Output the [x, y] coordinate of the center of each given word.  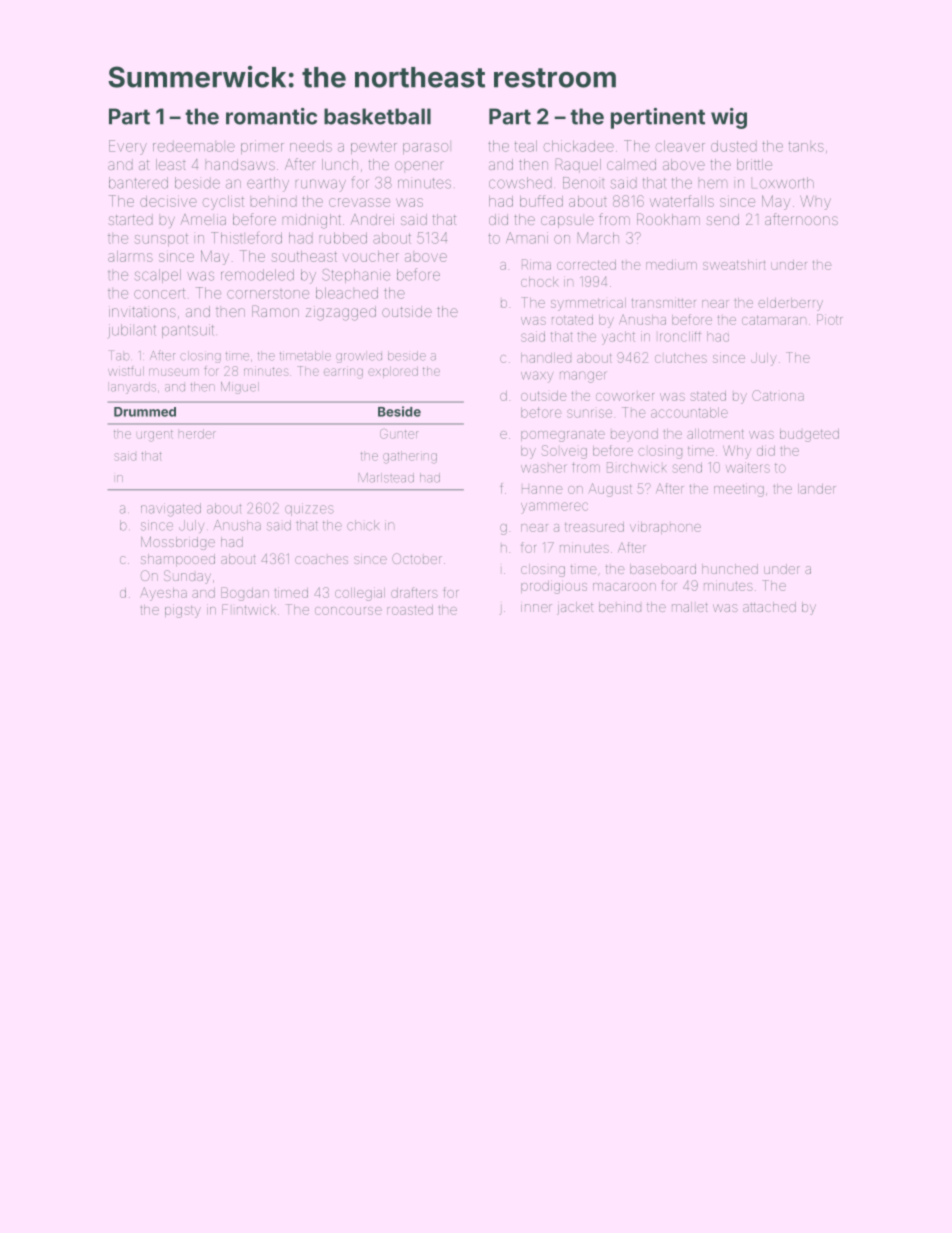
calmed [631, 164]
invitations [142, 311]
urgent [155, 436]
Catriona [778, 395]
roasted [410, 610]
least [171, 164]
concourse [348, 611]
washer [544, 468]
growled [359, 358]
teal [526, 146]
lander [817, 489]
